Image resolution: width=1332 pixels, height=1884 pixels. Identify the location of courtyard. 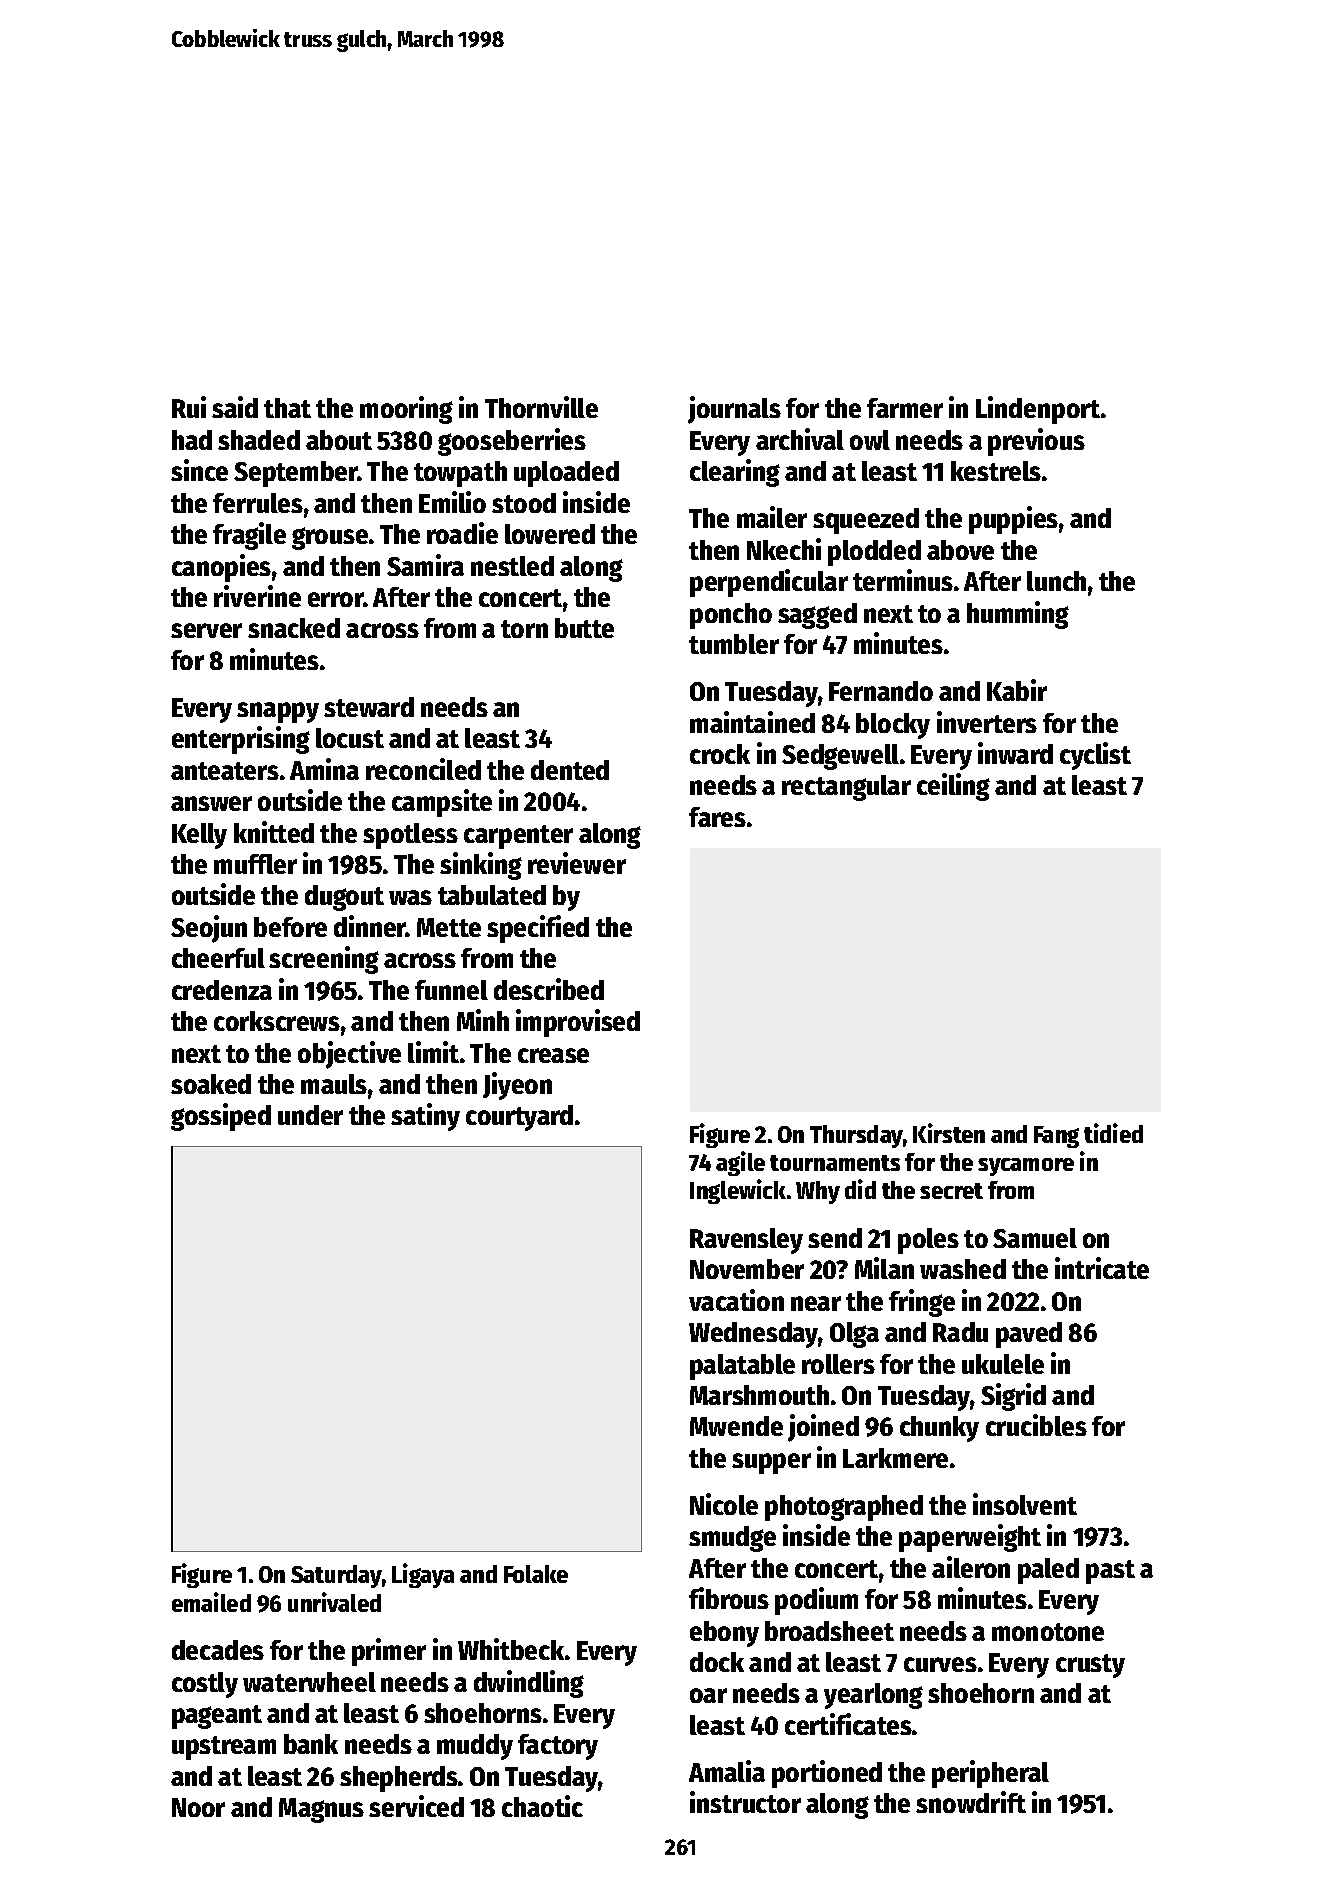
(519, 1118).
